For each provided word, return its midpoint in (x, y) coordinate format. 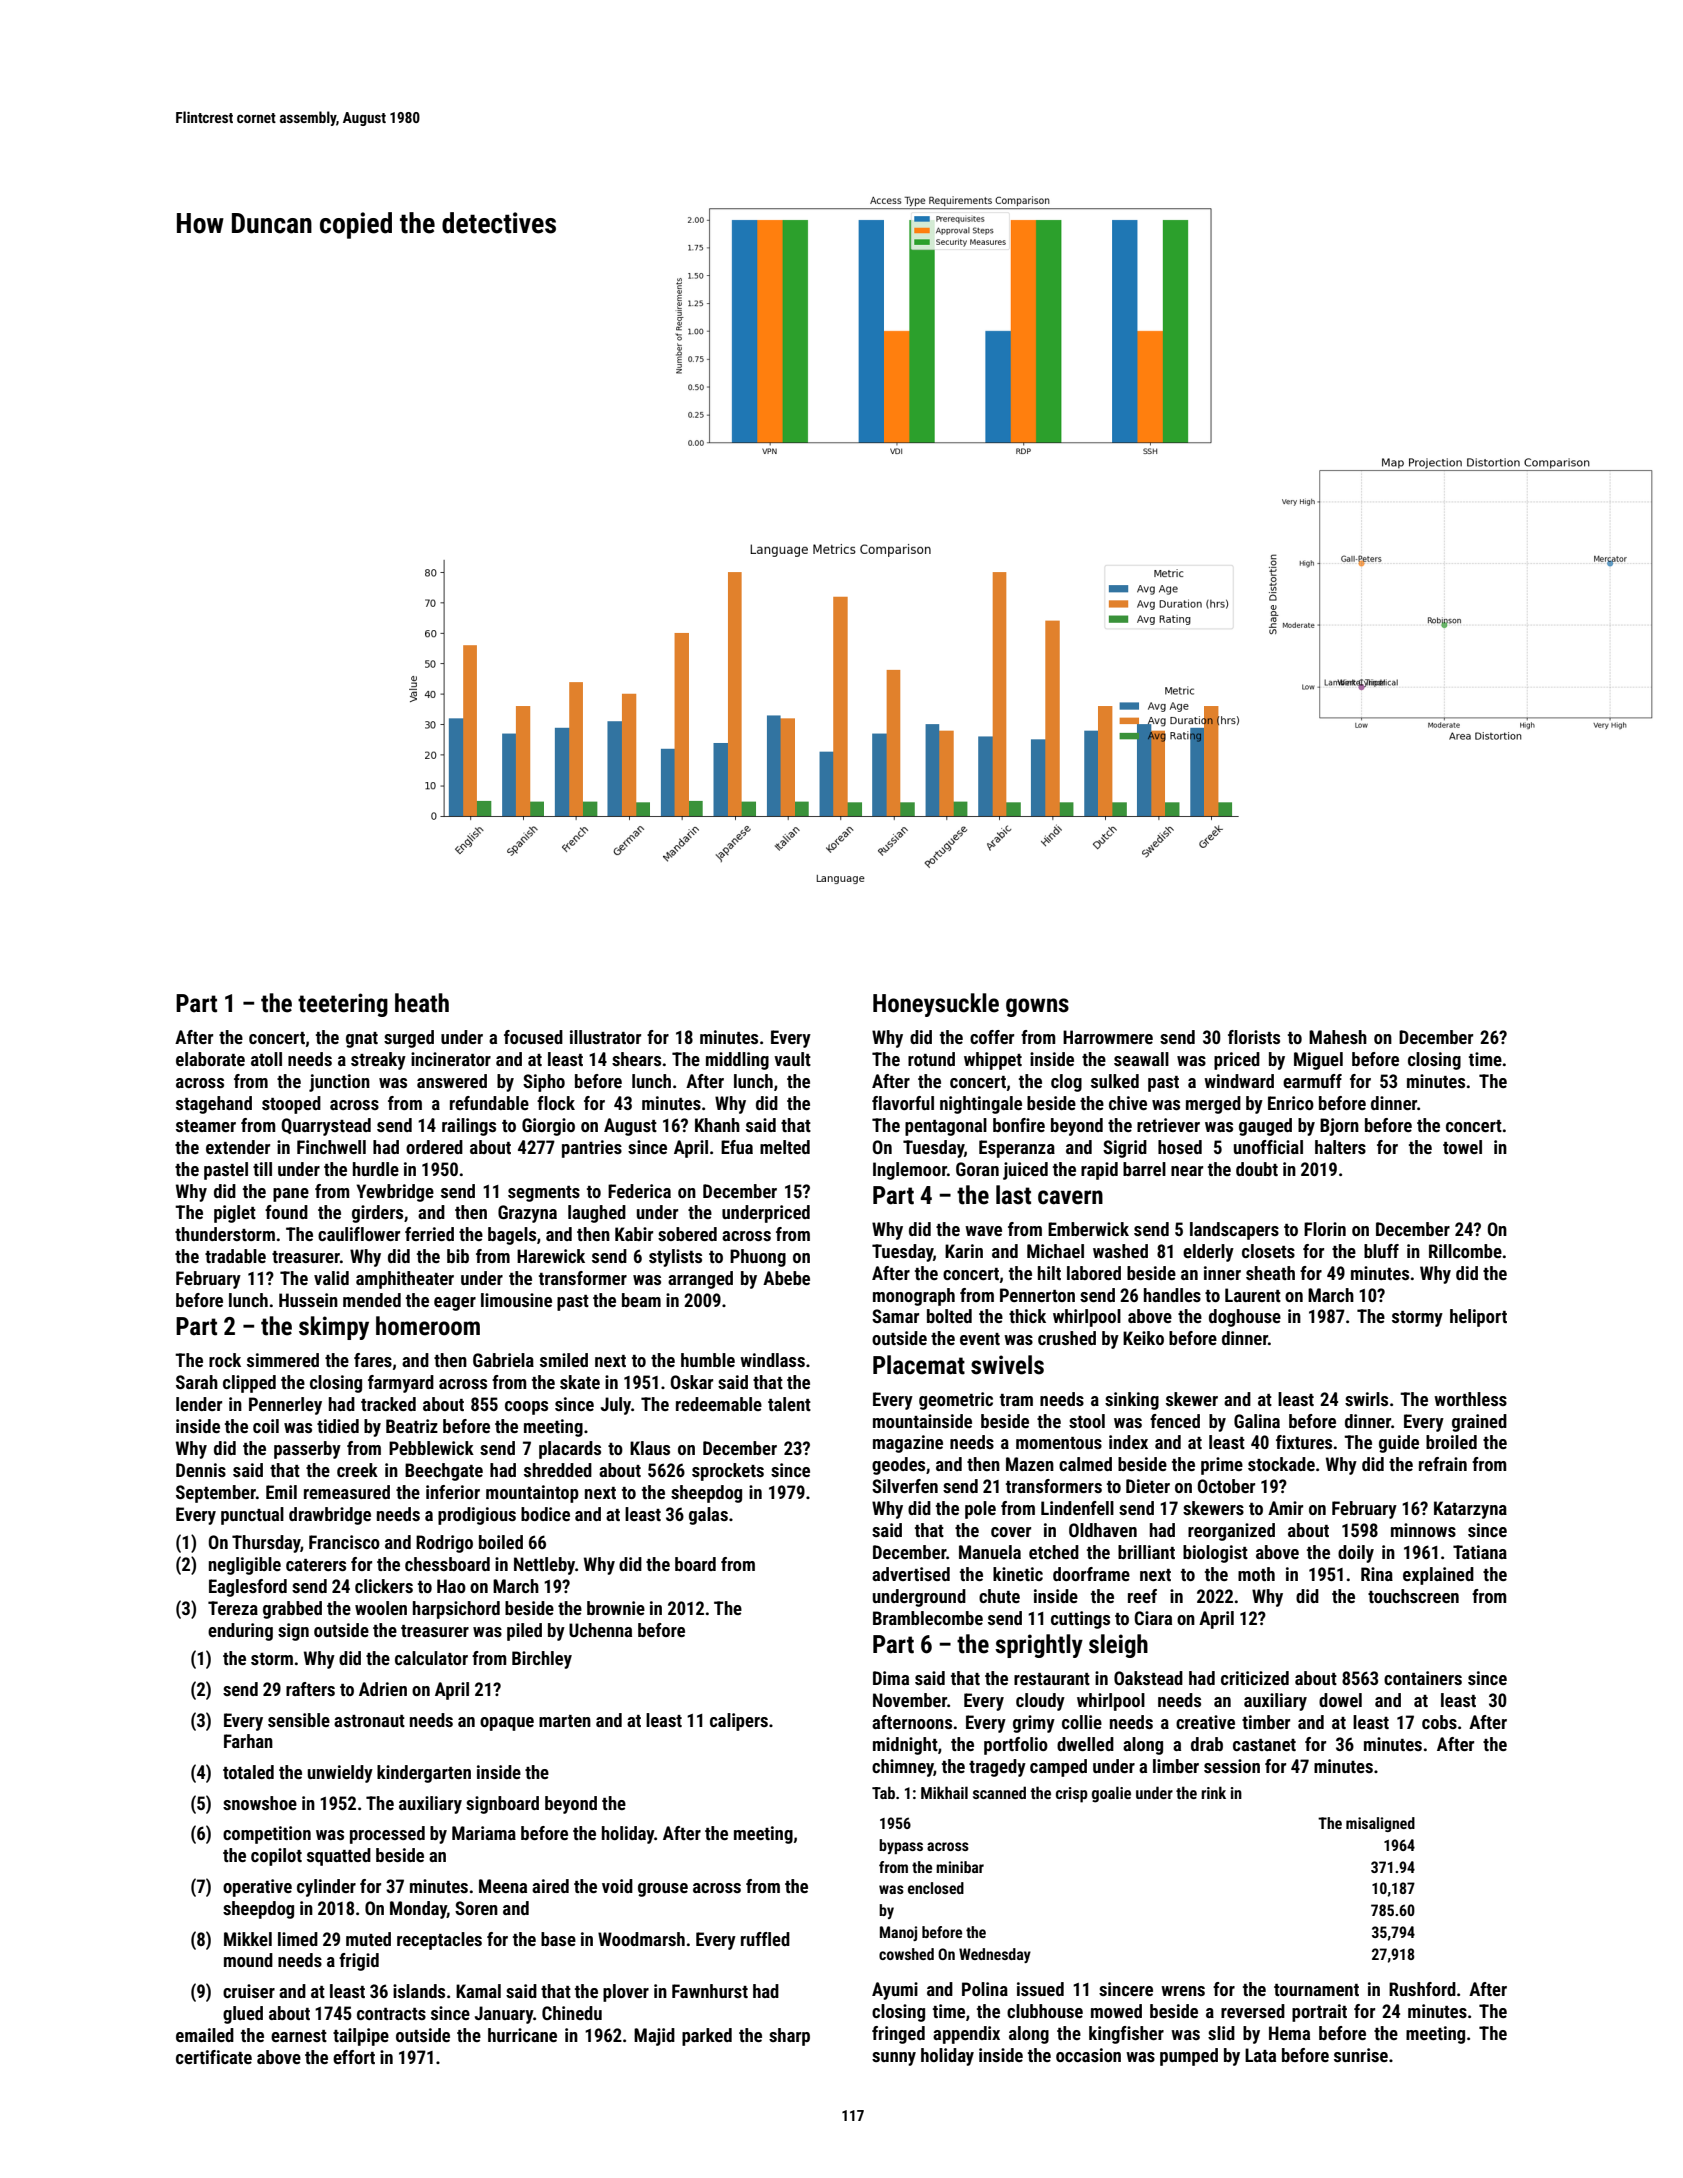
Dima (891, 1678)
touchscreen (1413, 1596)
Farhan (248, 1741)
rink (1213, 1792)
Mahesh (1338, 1037)
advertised (911, 1574)
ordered (434, 1147)
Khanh (717, 1125)
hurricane (522, 2035)
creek (357, 1470)
